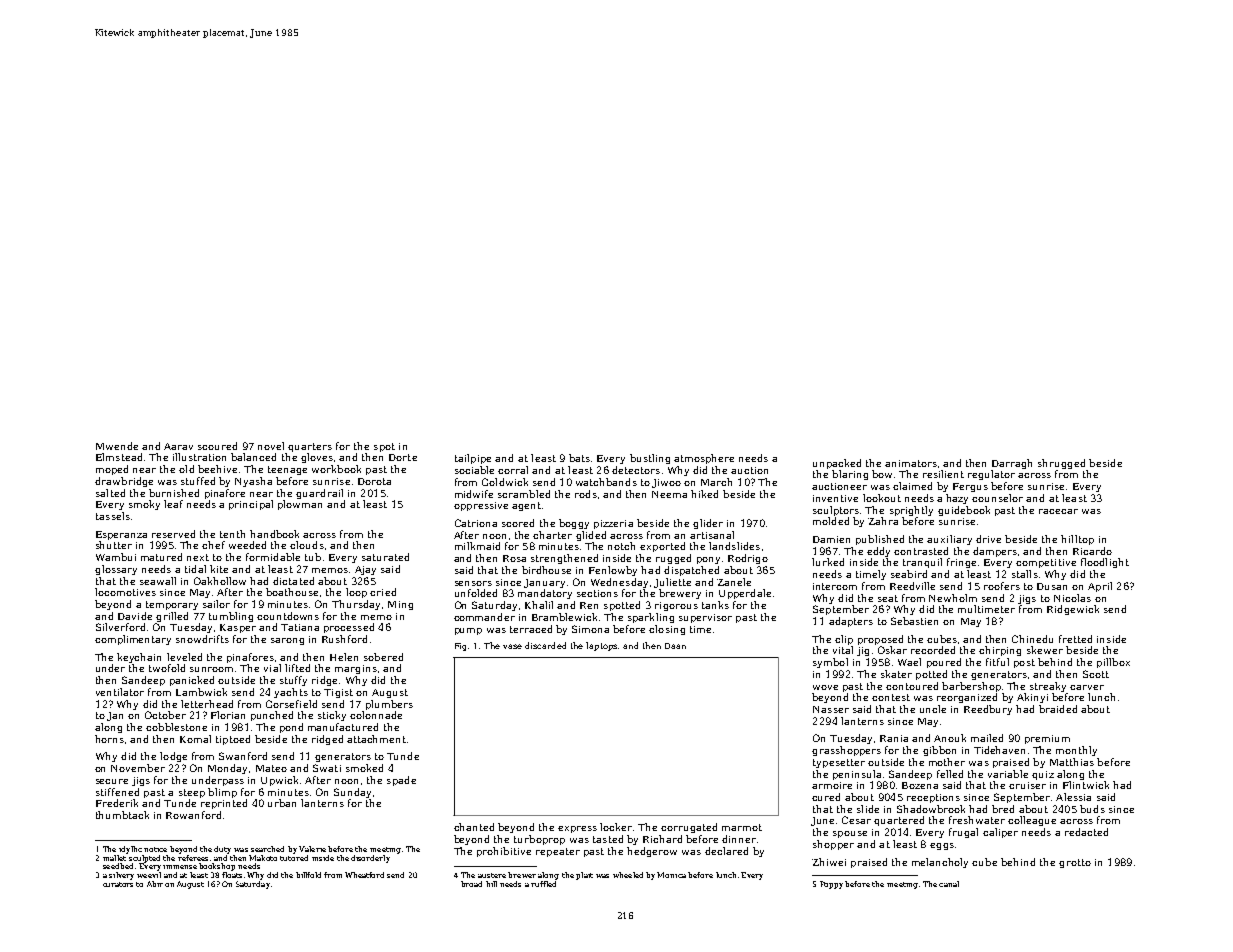 The height and width of the image is (952, 1233). What do you see at coordinates (831, 885) in the image?
I see `Poppy` at bounding box center [831, 885].
